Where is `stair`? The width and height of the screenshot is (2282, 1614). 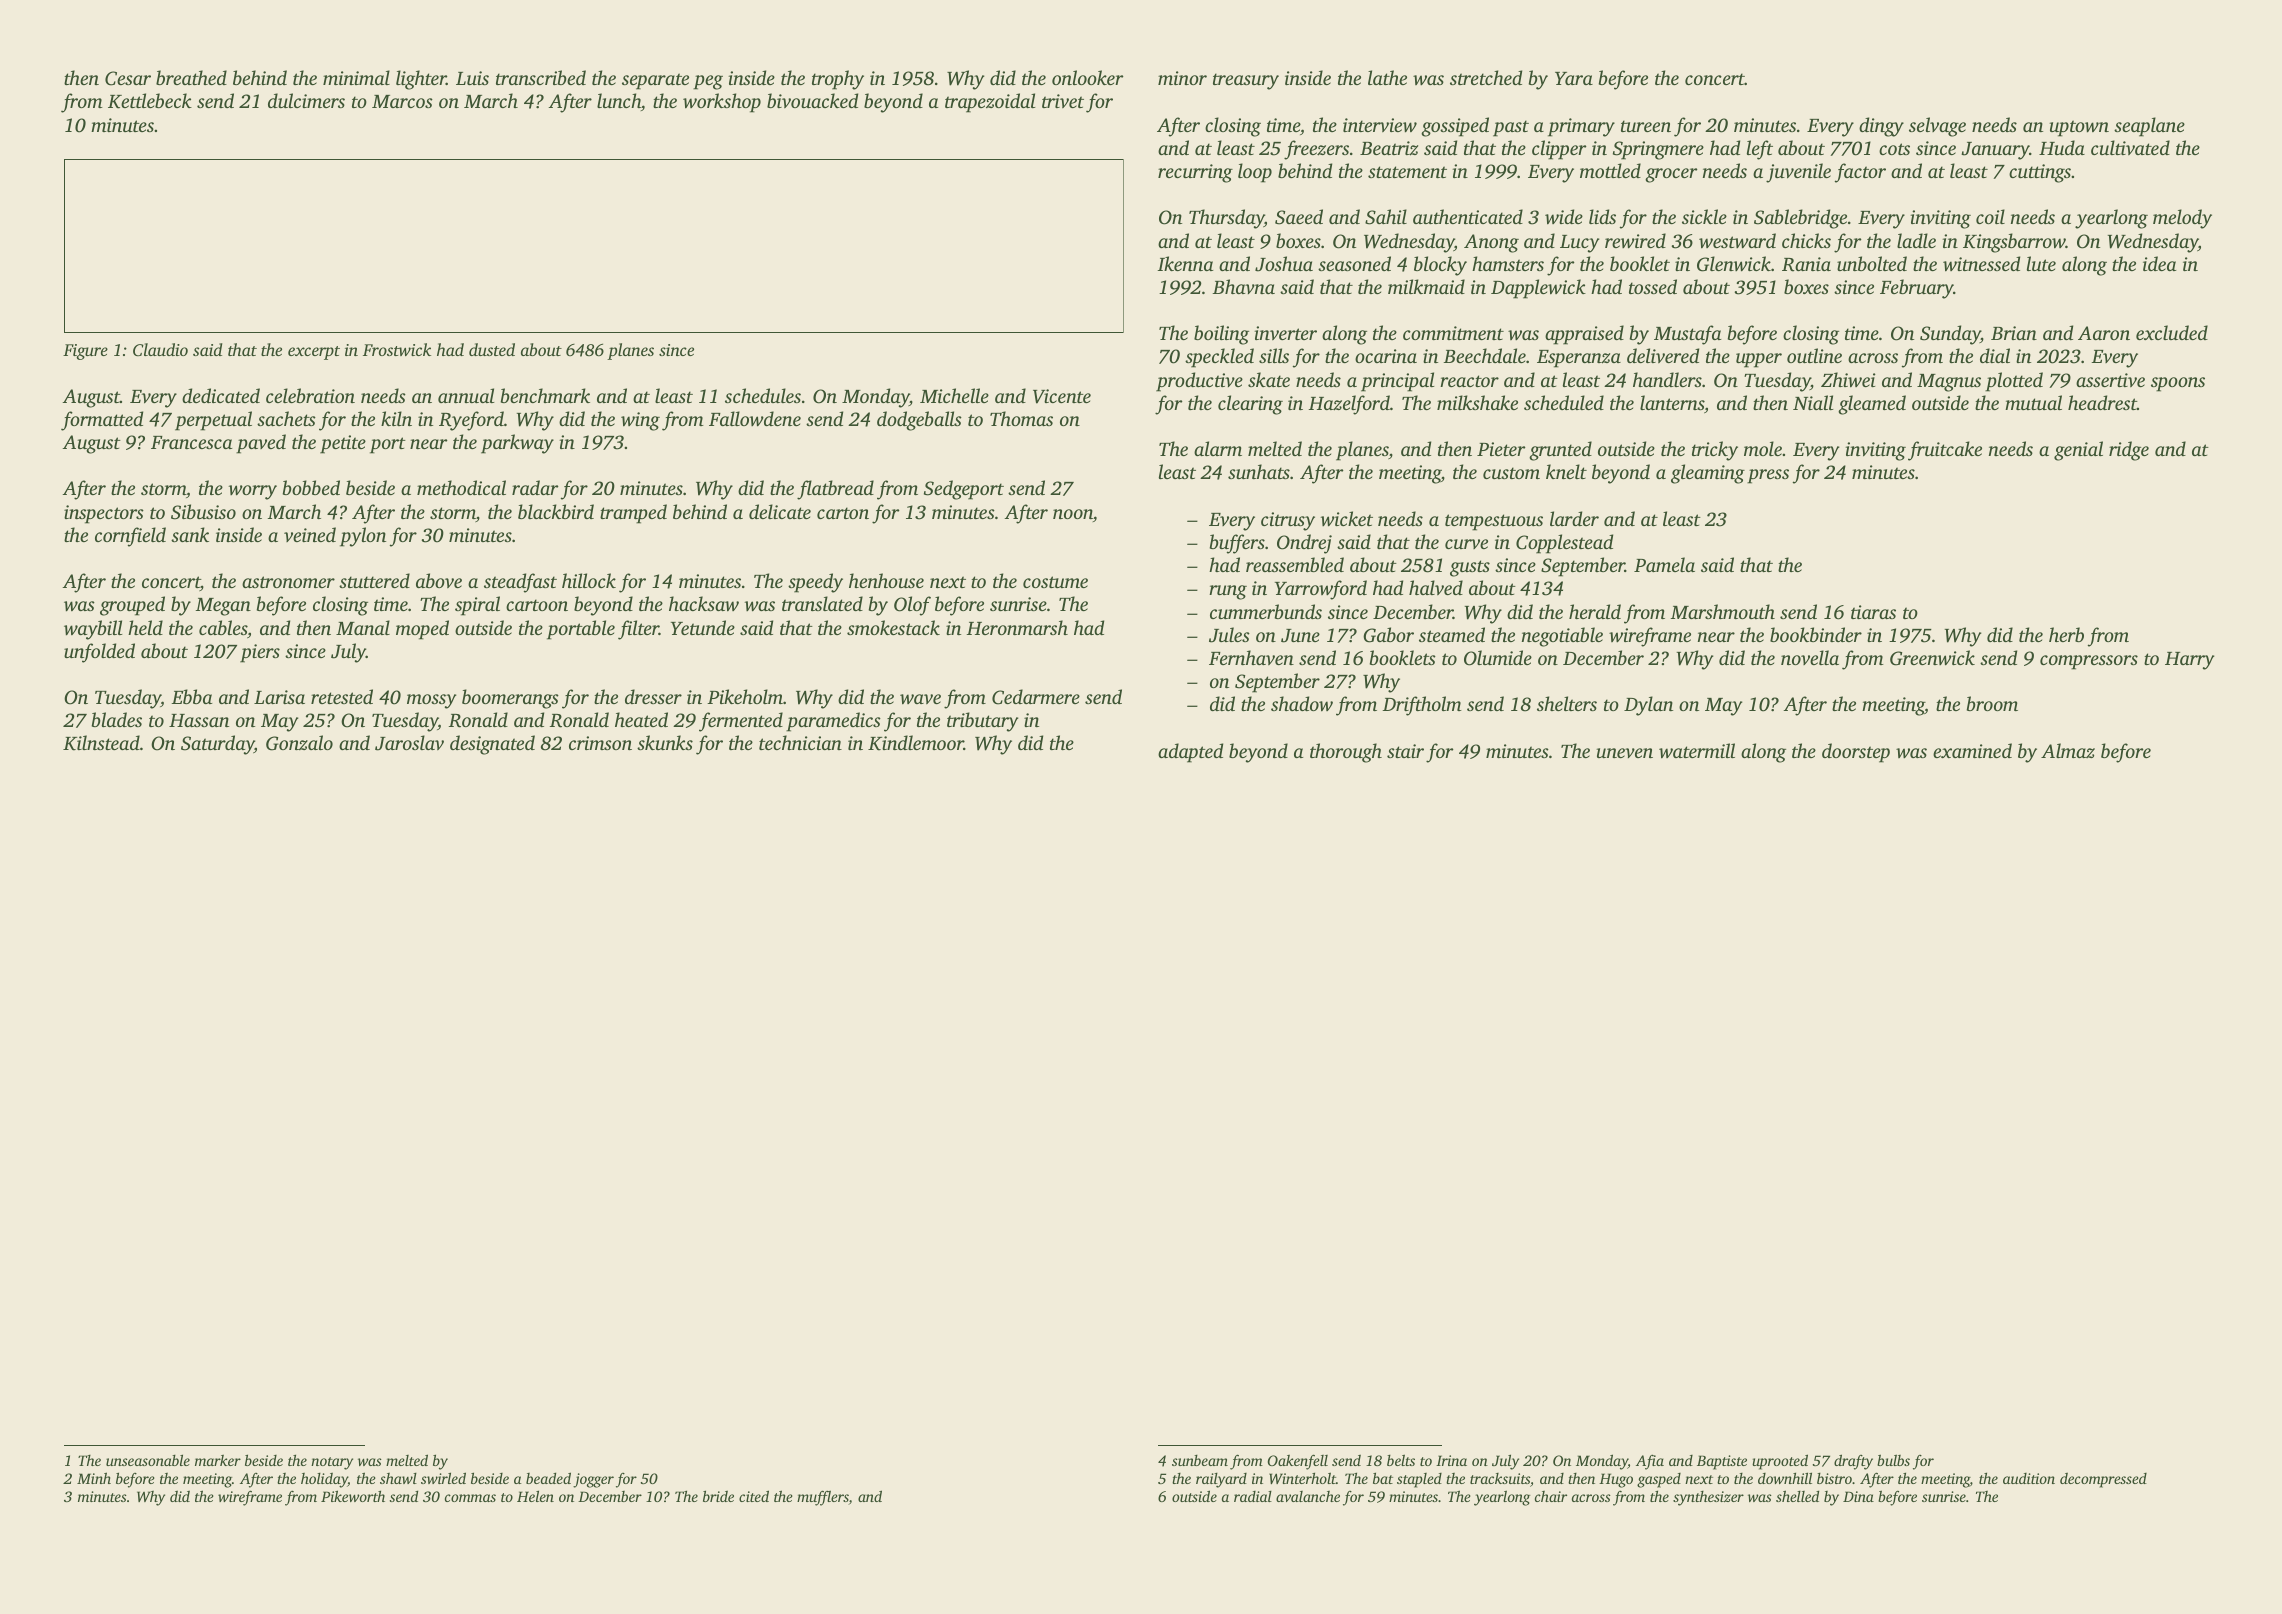
stair is located at coordinates (1405, 751).
